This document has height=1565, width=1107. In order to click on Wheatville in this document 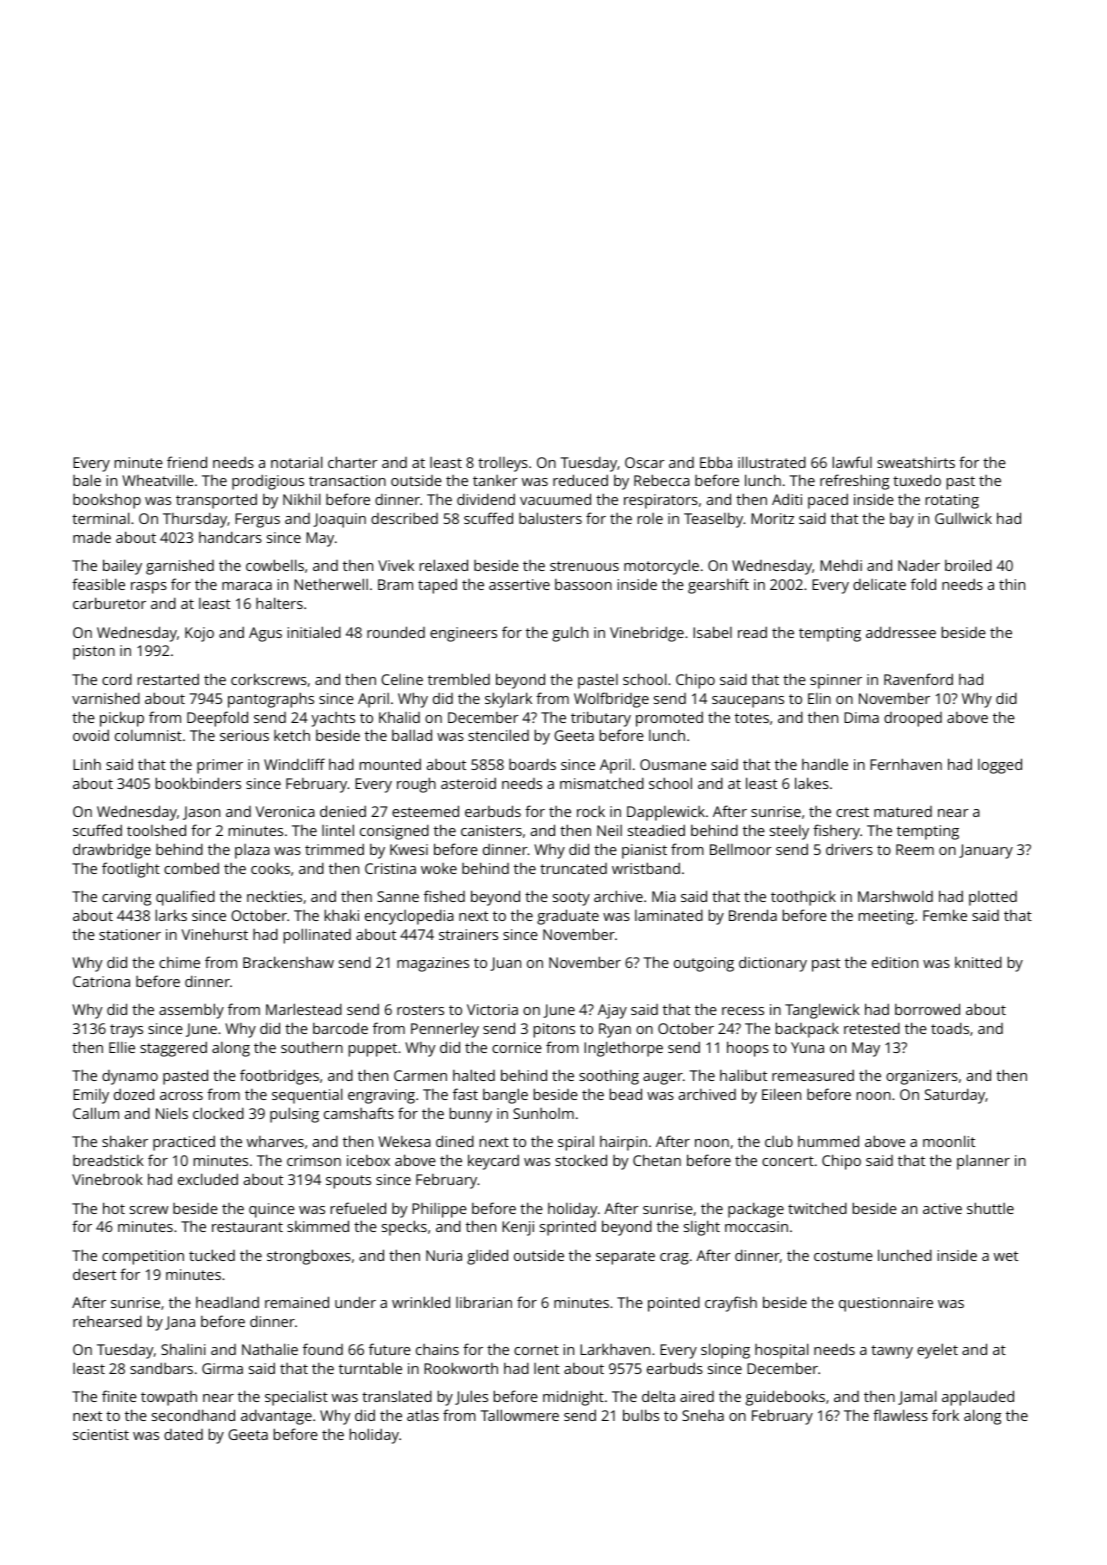, I will do `click(158, 480)`.
